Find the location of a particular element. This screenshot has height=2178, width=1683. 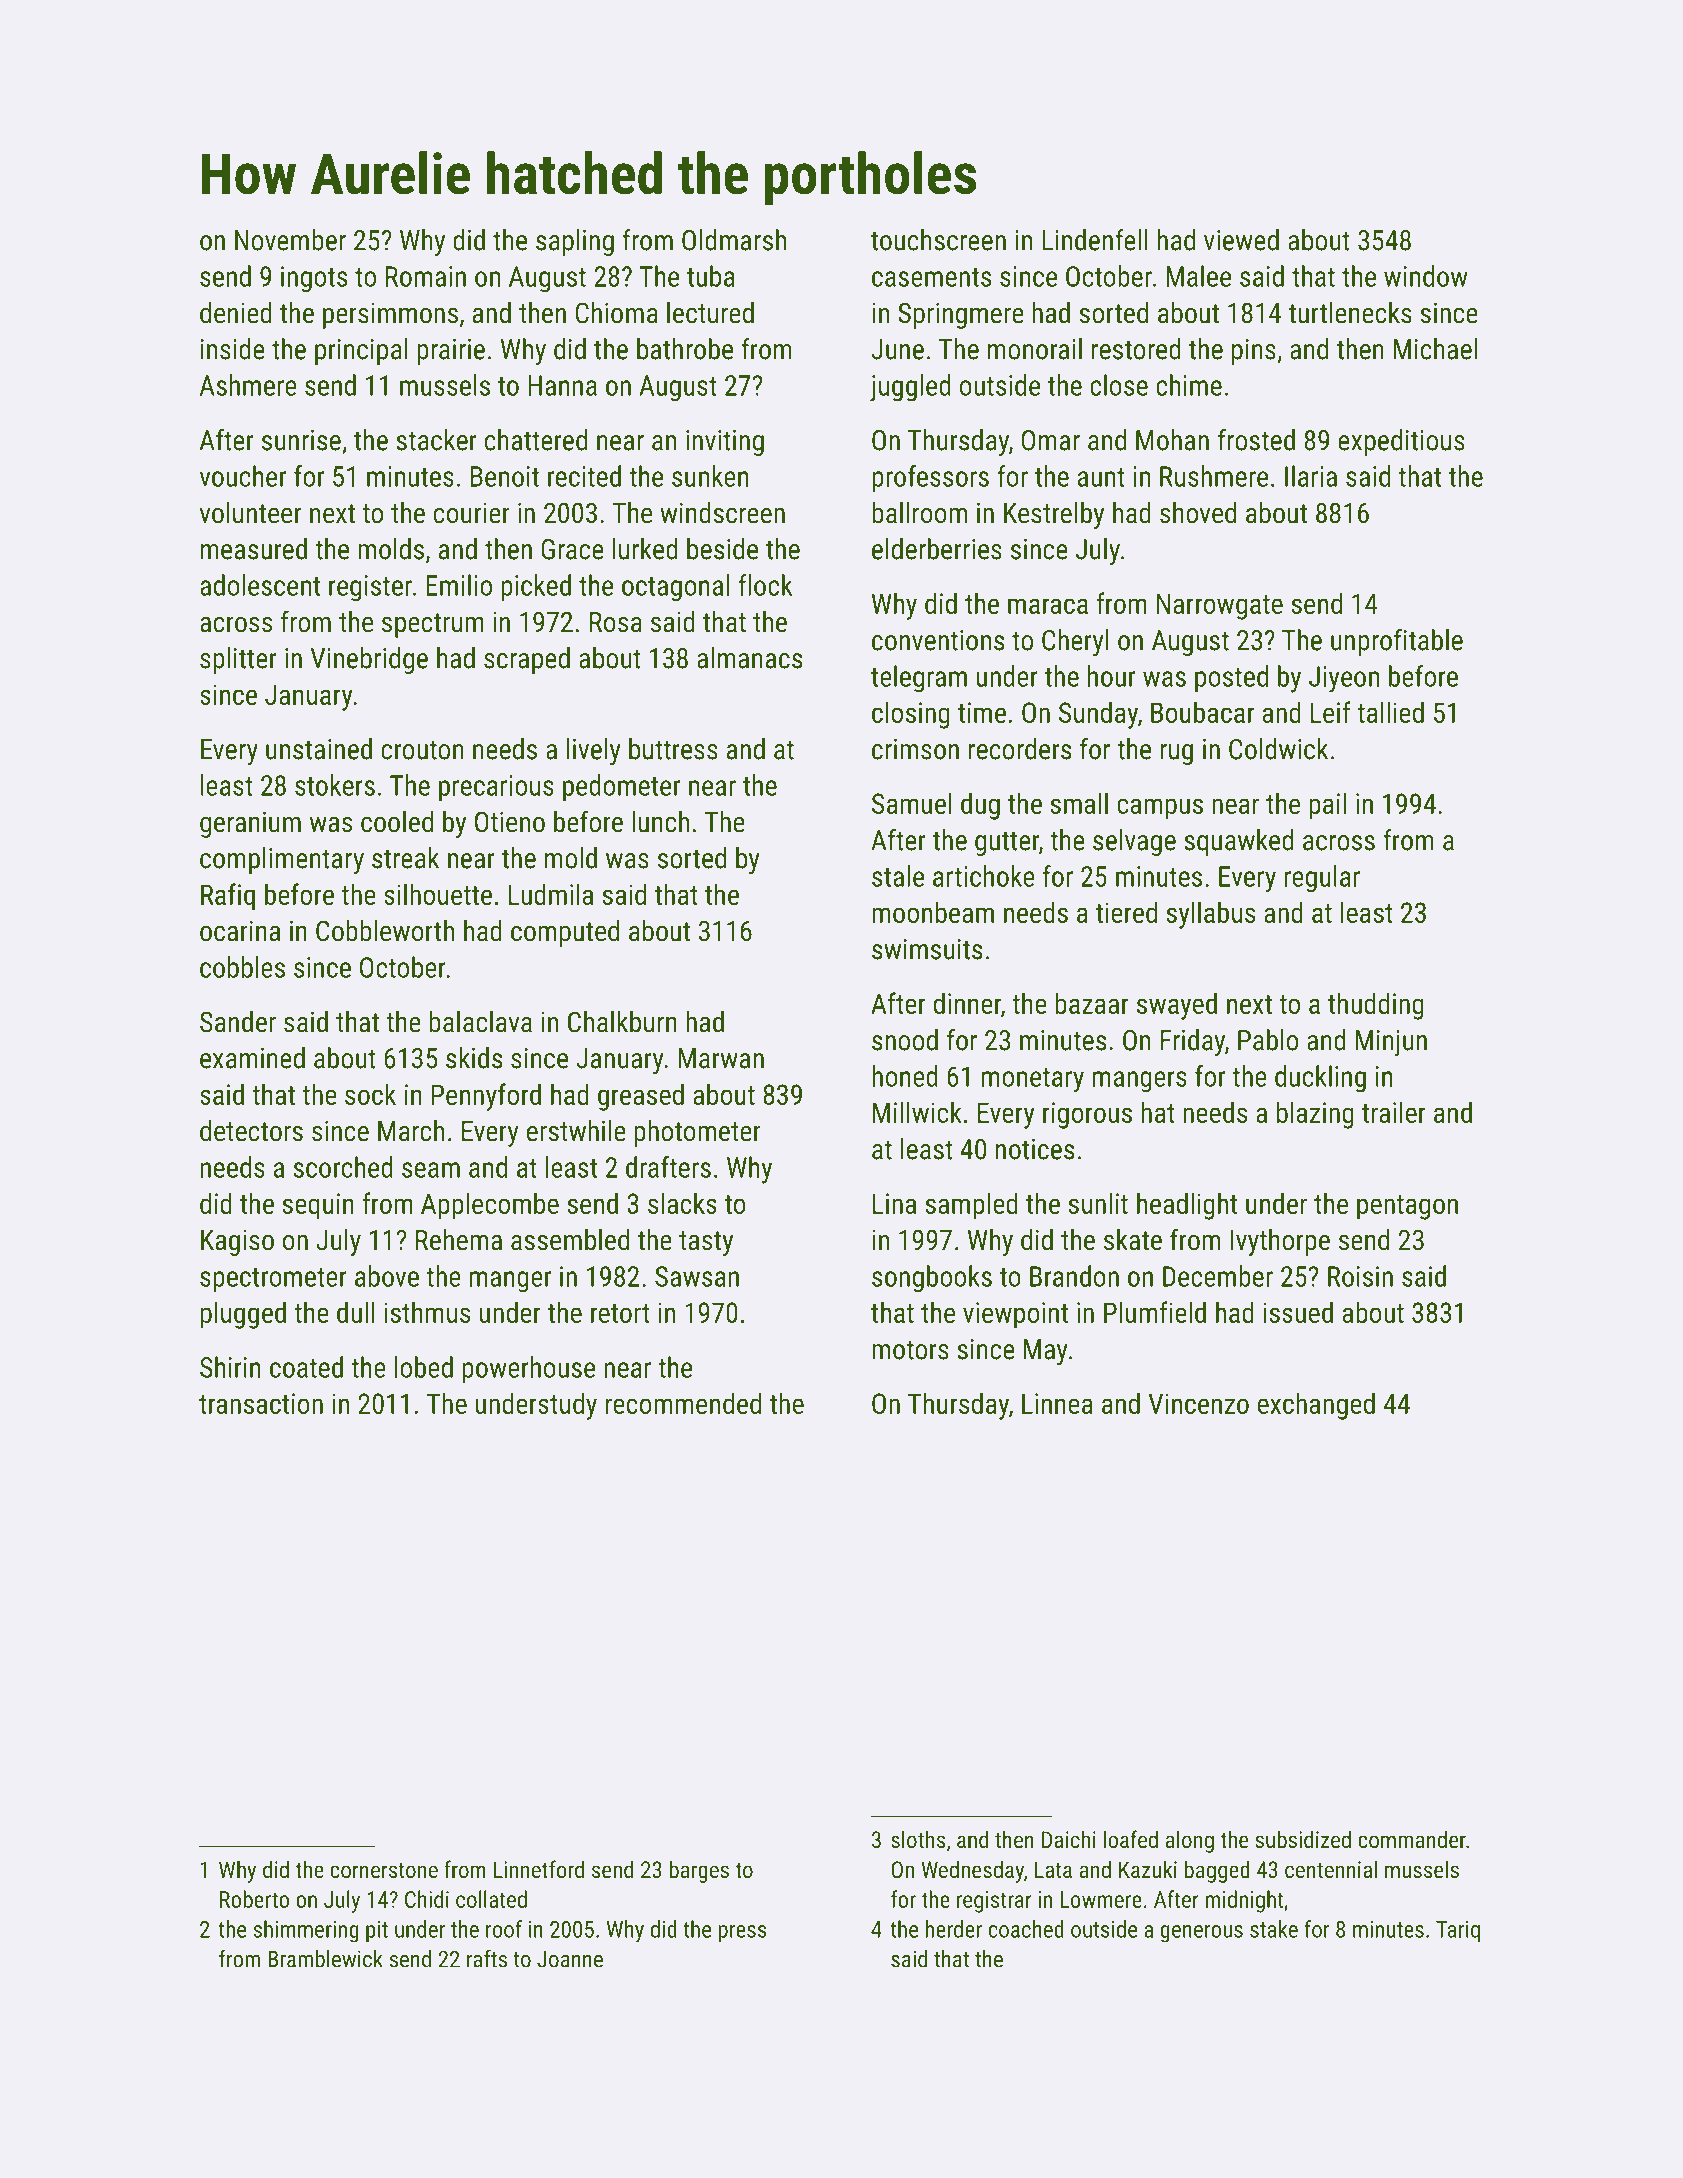

syllabus is located at coordinates (1210, 915).
